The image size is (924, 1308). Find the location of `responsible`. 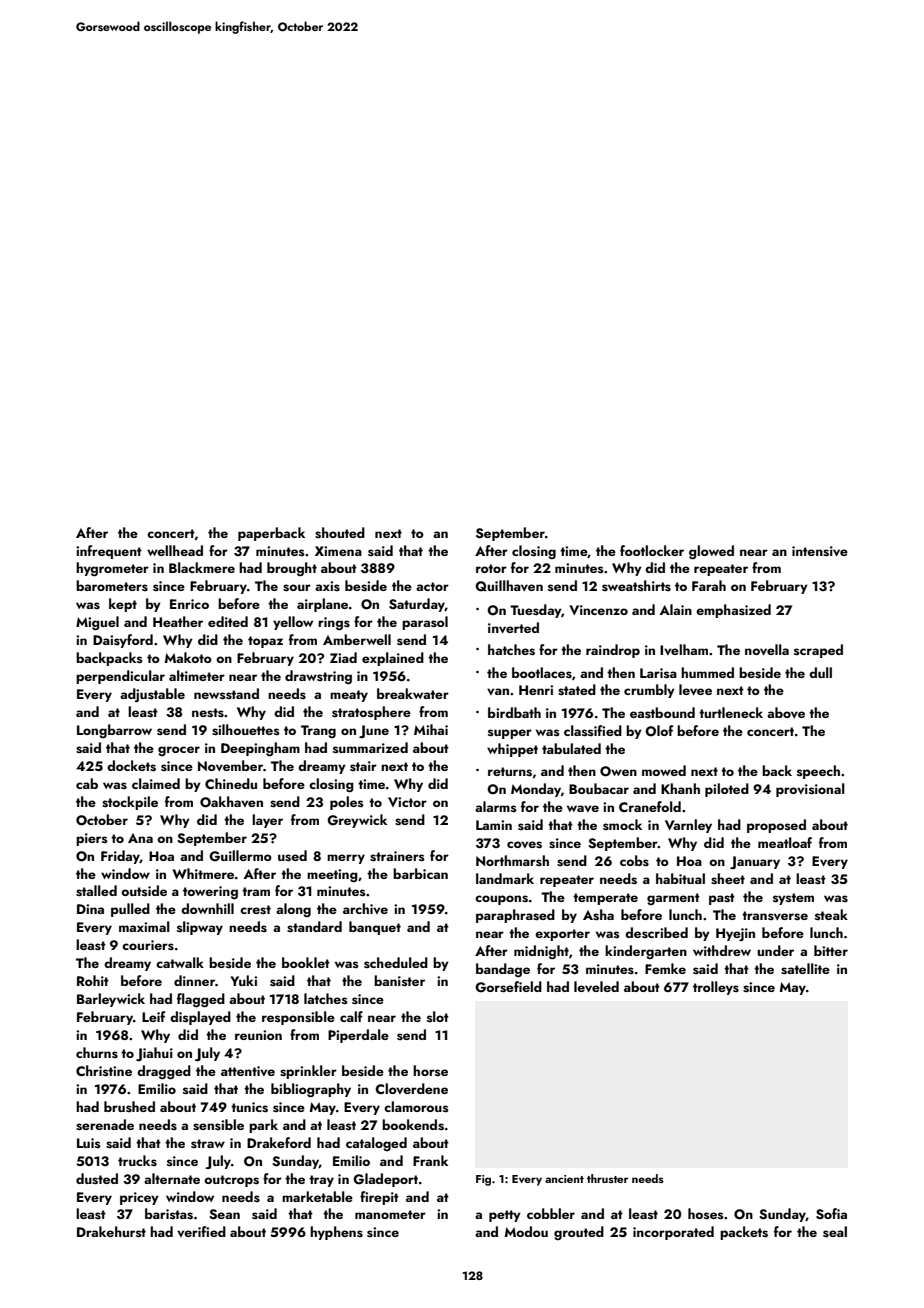

responsible is located at coordinates (298, 1018).
